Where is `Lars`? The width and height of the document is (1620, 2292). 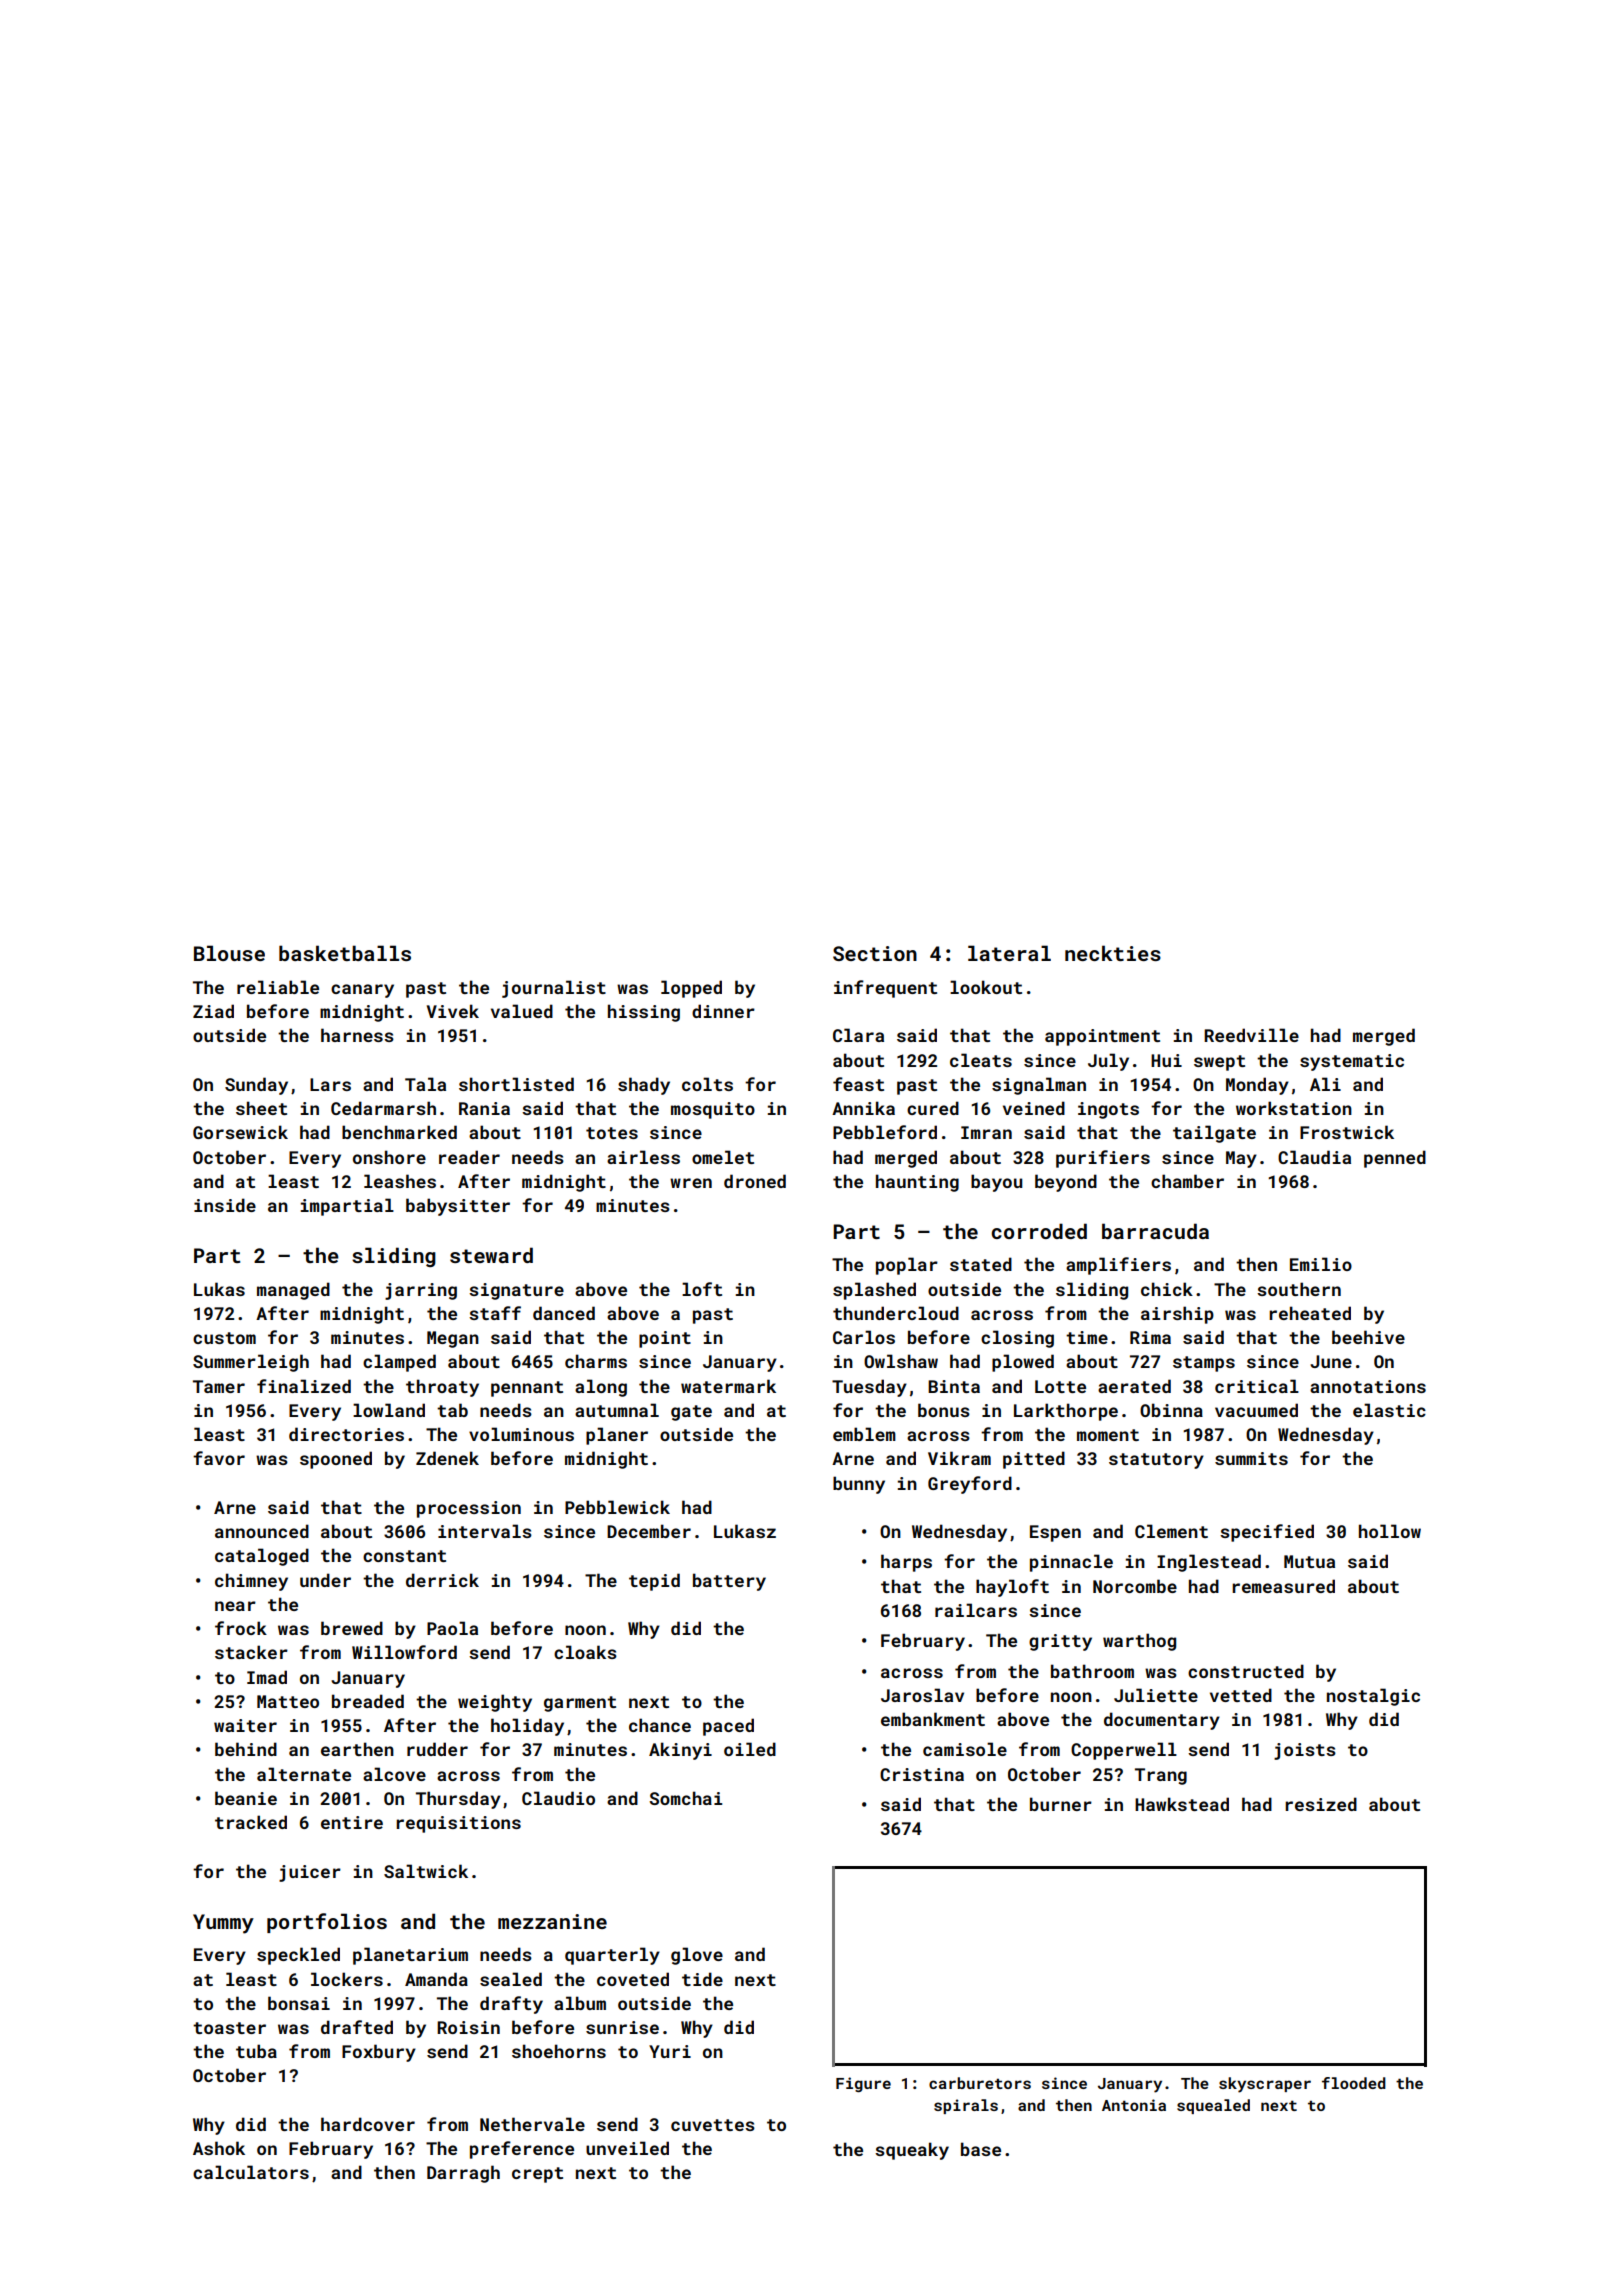
Lars is located at coordinates (330, 1084).
